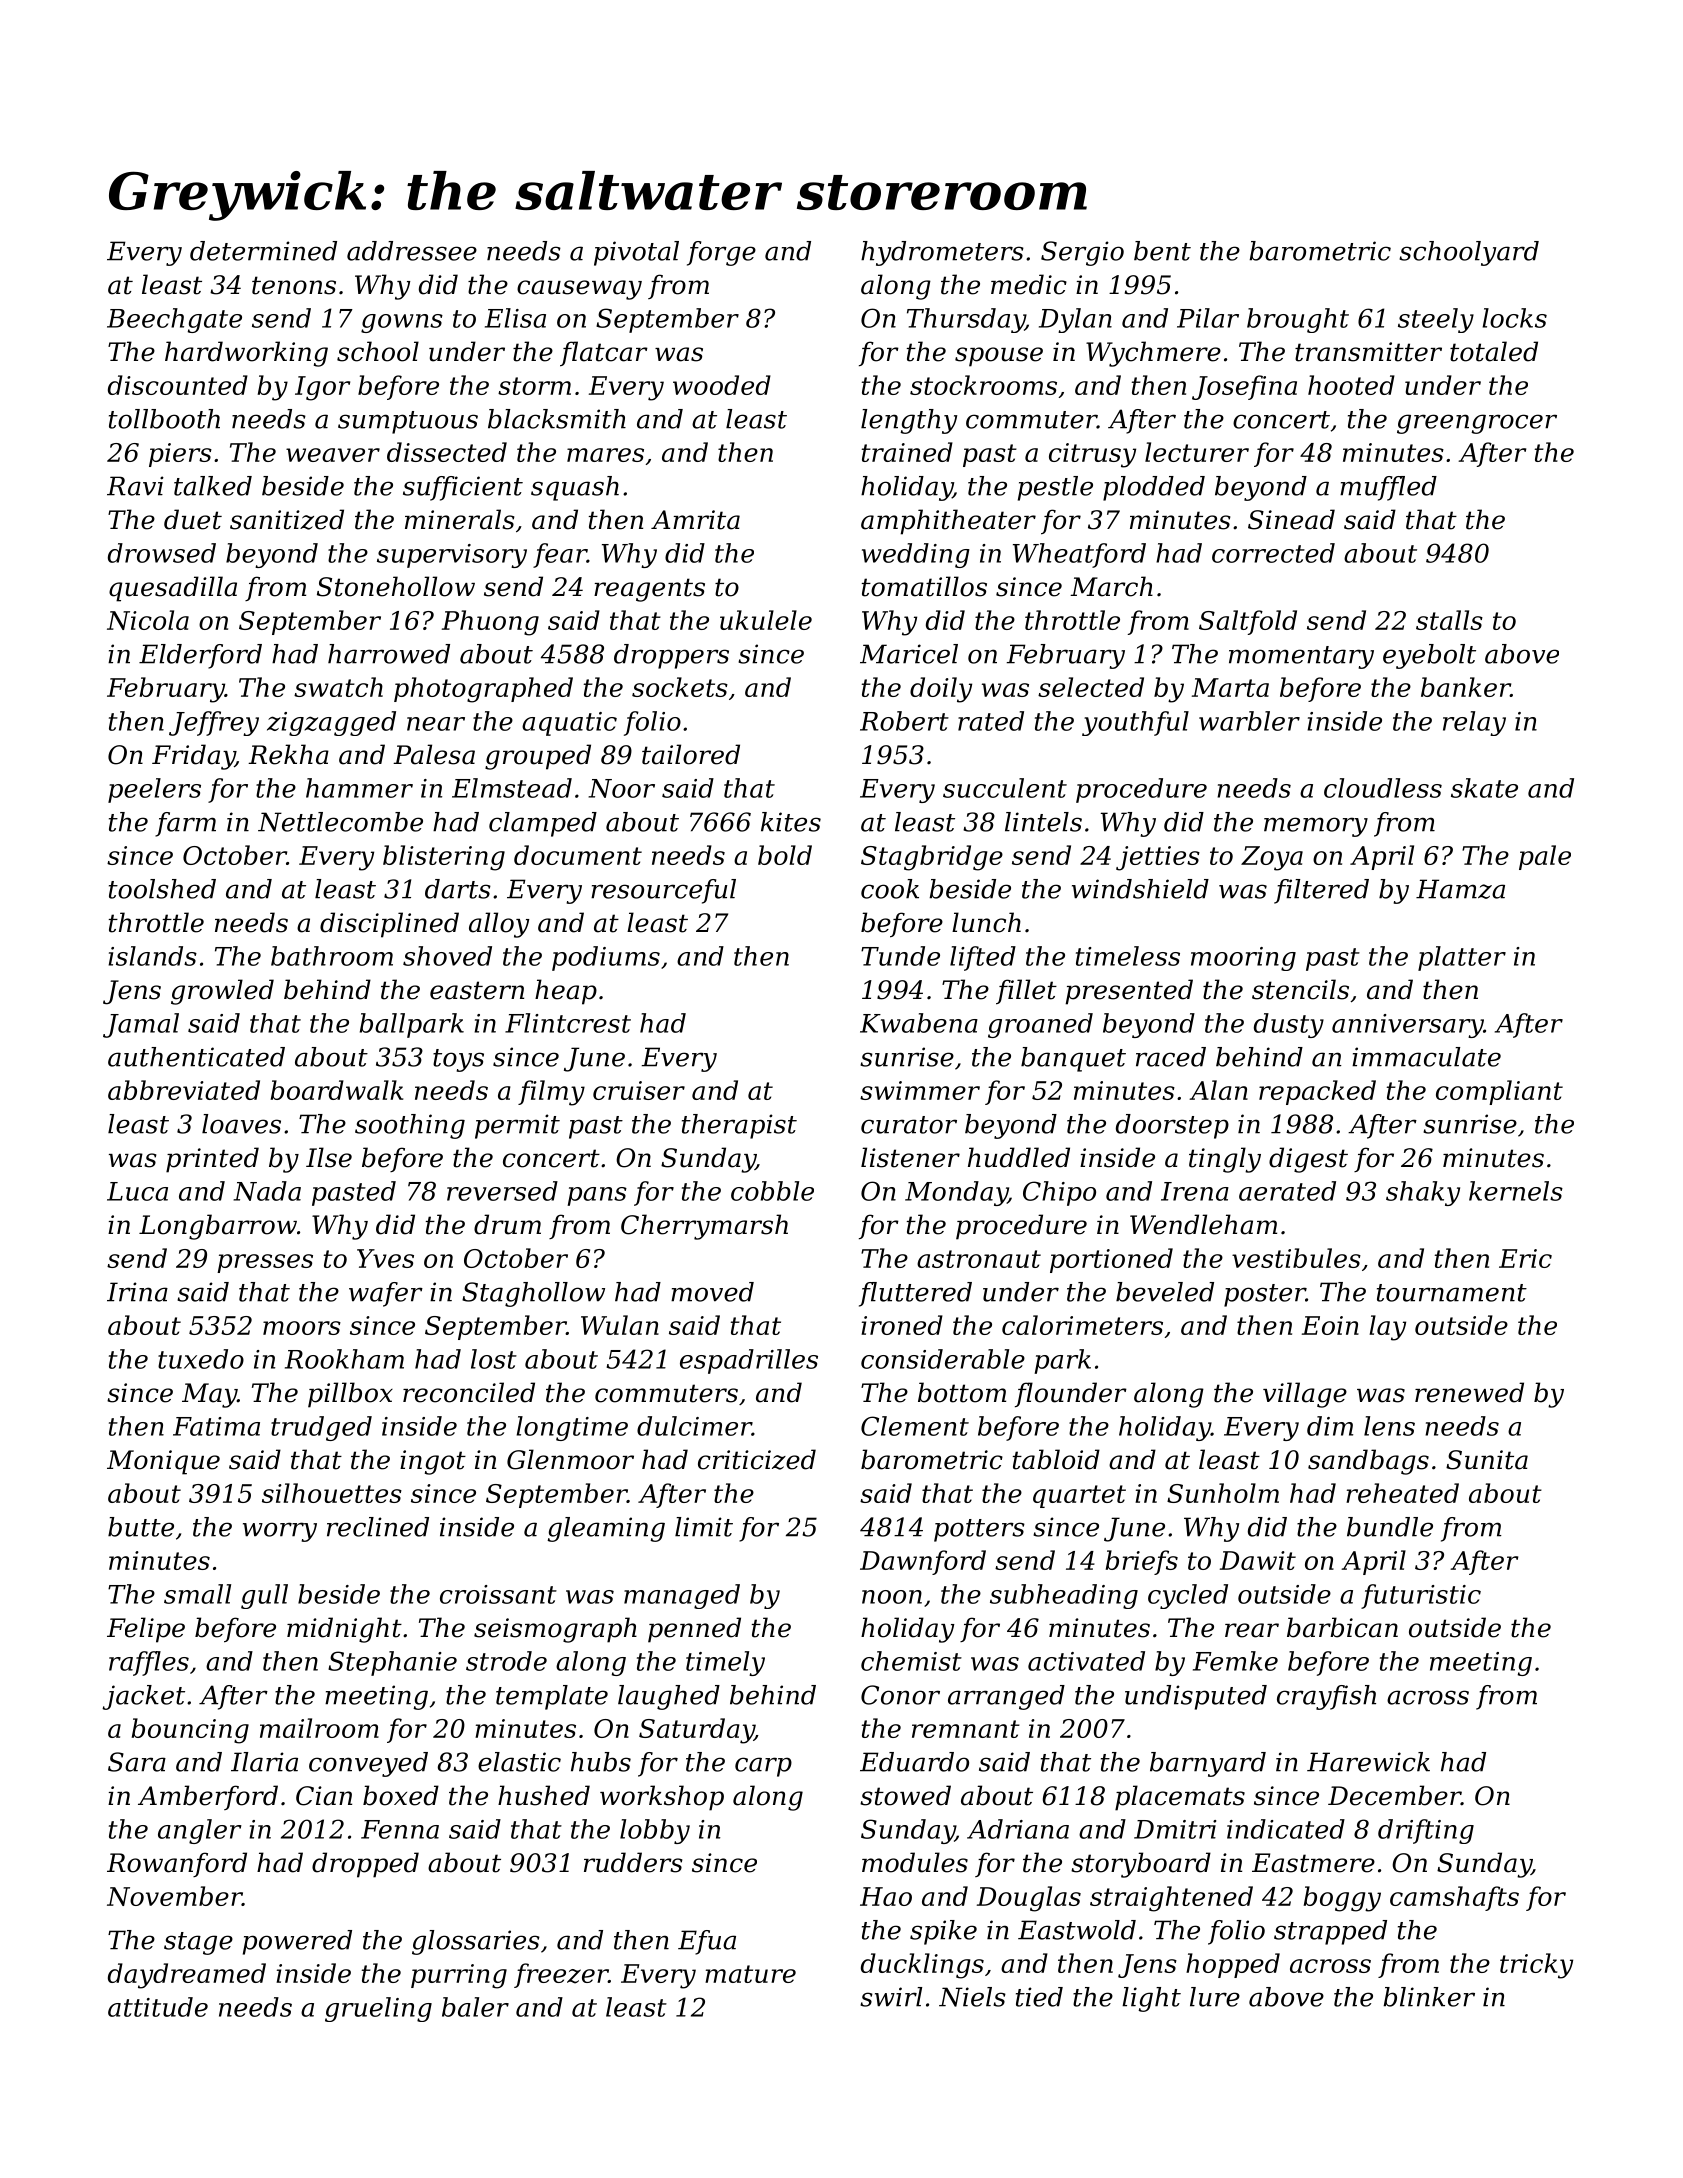 The height and width of the screenshot is (2178, 1683). What do you see at coordinates (209, 1395) in the screenshot?
I see `May` at bounding box center [209, 1395].
